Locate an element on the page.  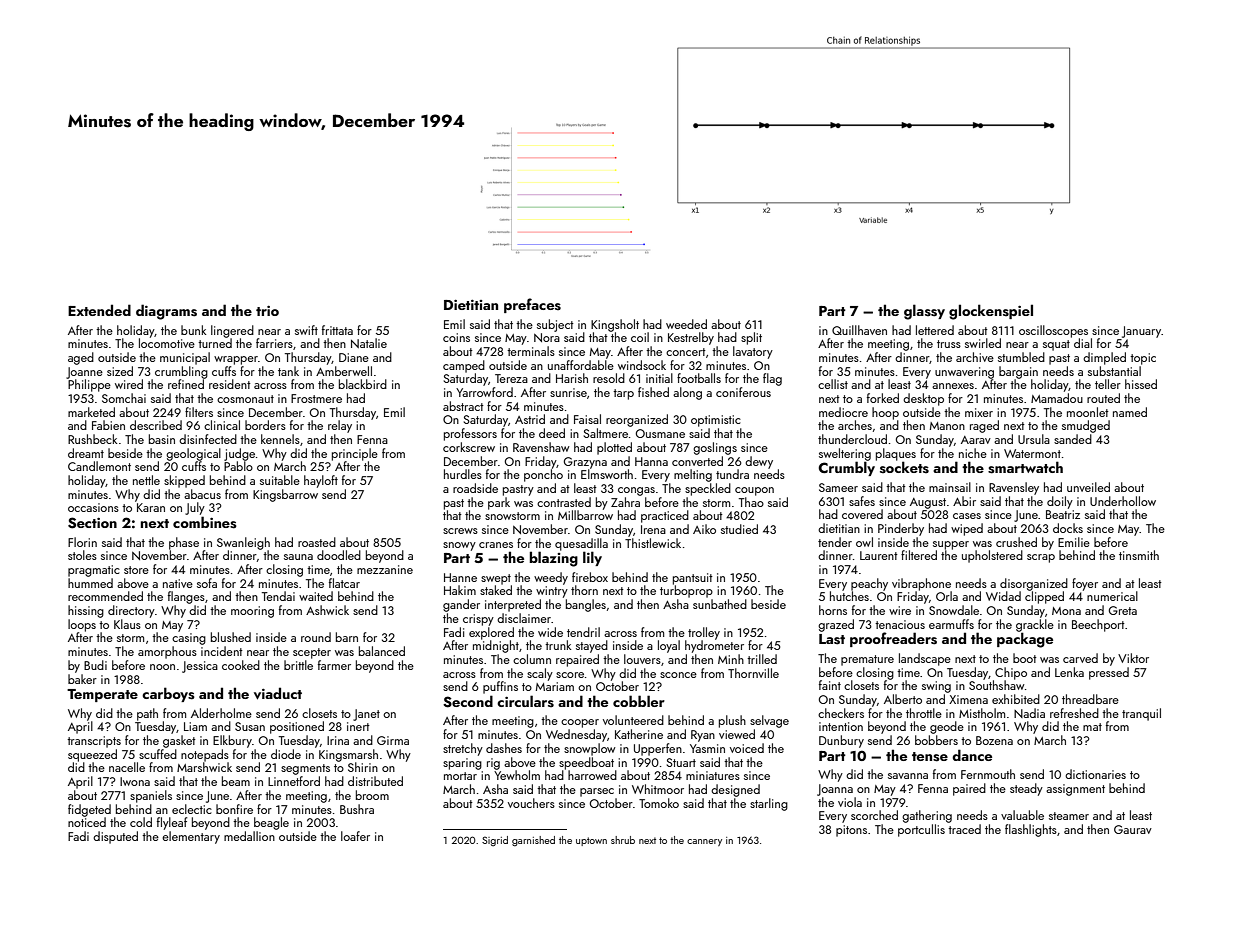
diagrams is located at coordinates (166, 312).
